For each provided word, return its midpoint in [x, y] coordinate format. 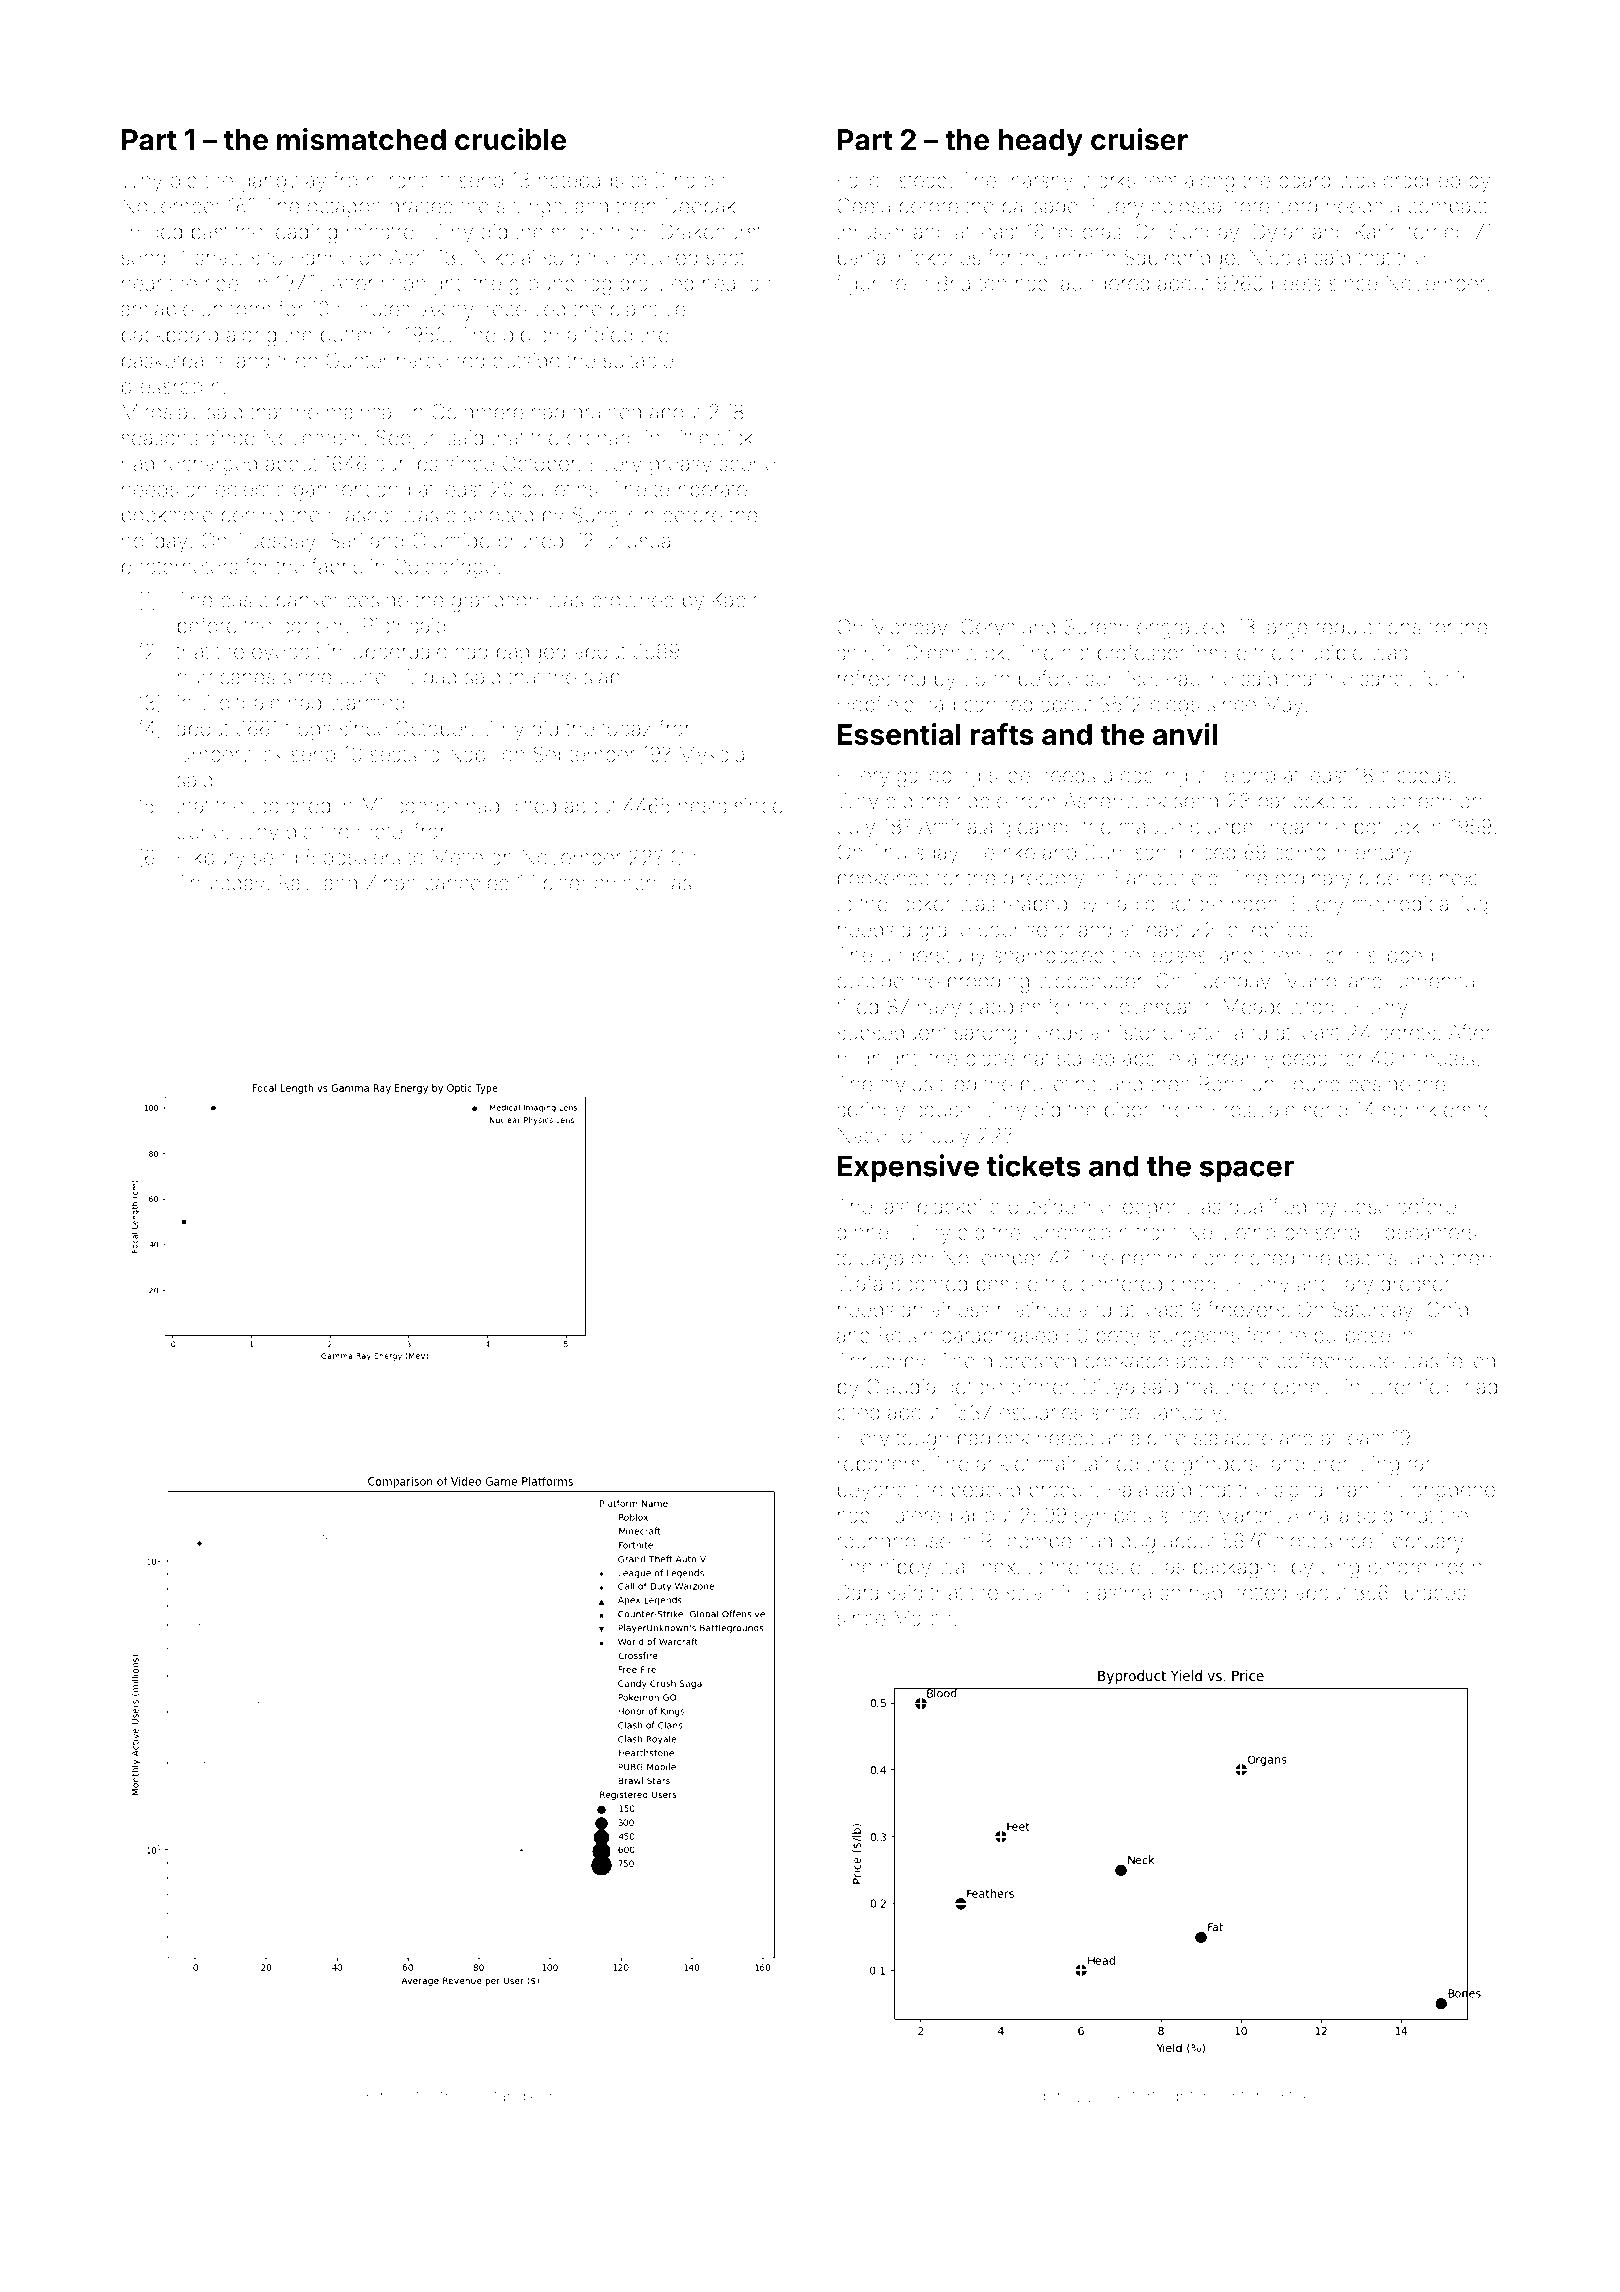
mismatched [361, 139]
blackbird [959, 1206]
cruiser [1139, 139]
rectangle [504, 2098]
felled [1470, 1360]
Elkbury [211, 859]
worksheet [1129, 180]
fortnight [1162, 2097]
